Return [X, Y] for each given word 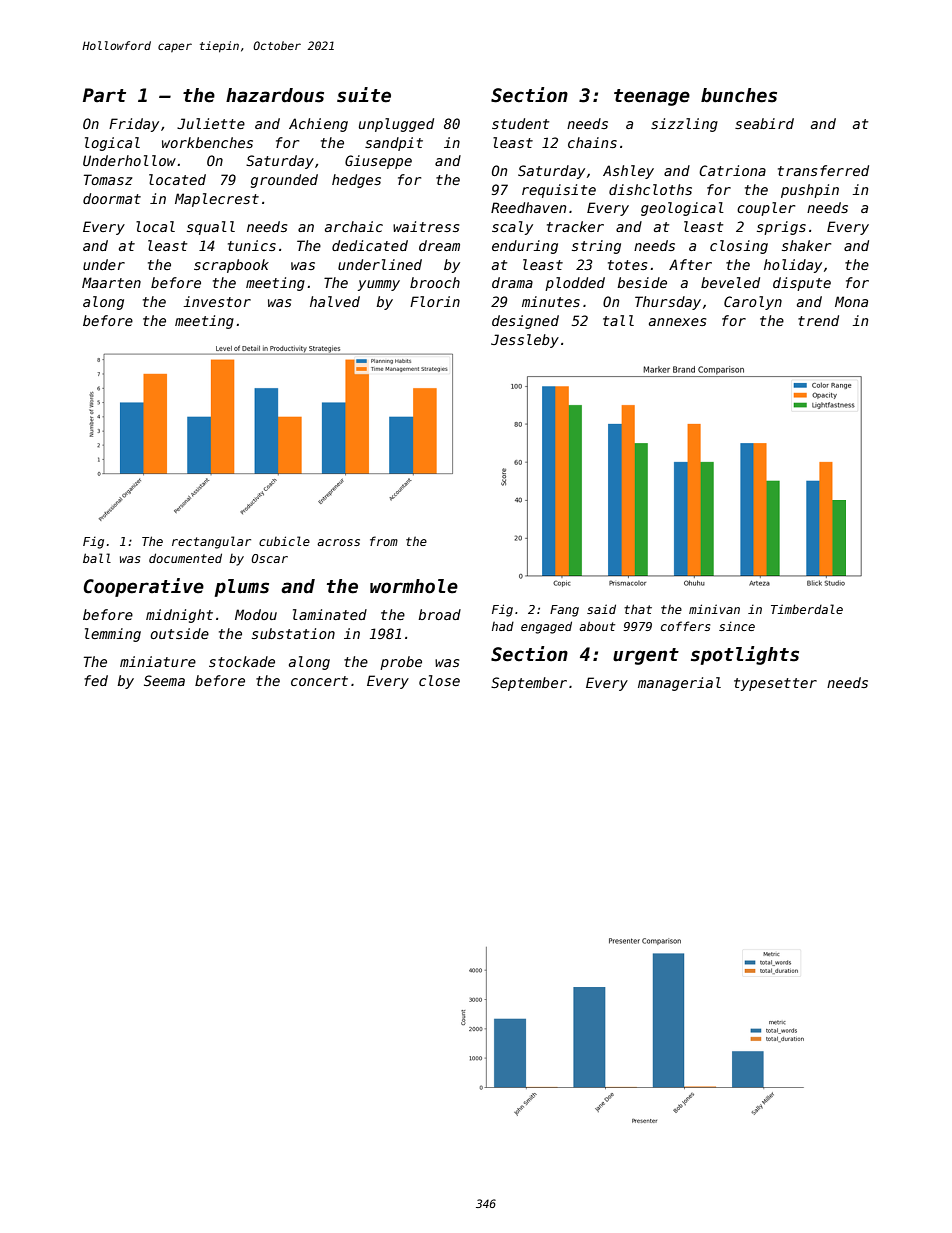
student [520, 123]
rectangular [211, 542]
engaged [546, 627]
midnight [179, 616]
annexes [677, 322]
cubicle [284, 541]
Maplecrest [217, 200]
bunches [739, 95]
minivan [714, 609]
